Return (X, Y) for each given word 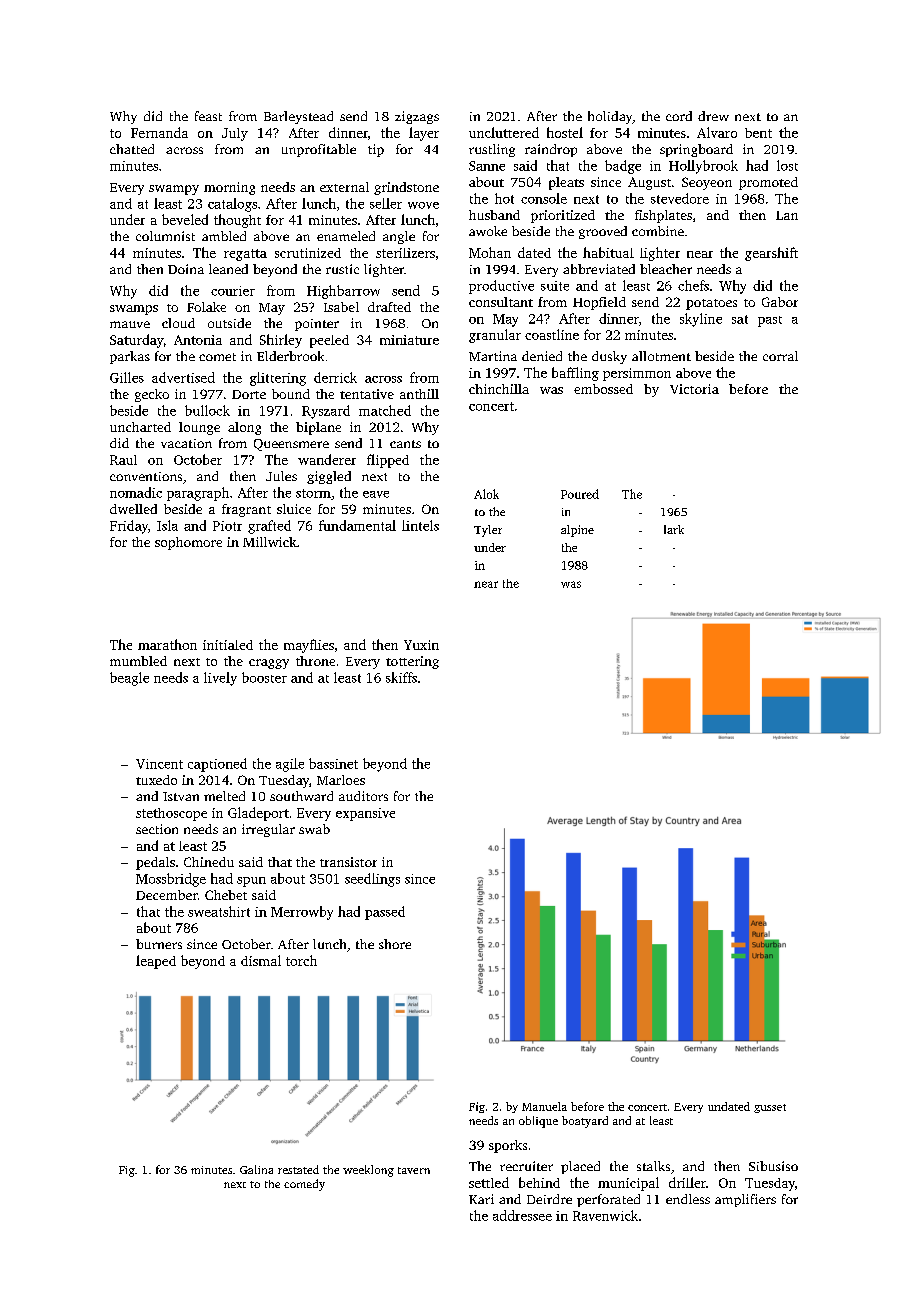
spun (251, 882)
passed (385, 913)
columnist (165, 236)
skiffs (401, 677)
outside (229, 323)
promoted (768, 183)
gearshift (771, 254)
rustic (342, 269)
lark (674, 529)
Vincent (159, 764)
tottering (412, 662)
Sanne (487, 166)
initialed (228, 645)
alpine (577, 531)
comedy (304, 1185)
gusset (770, 1108)
